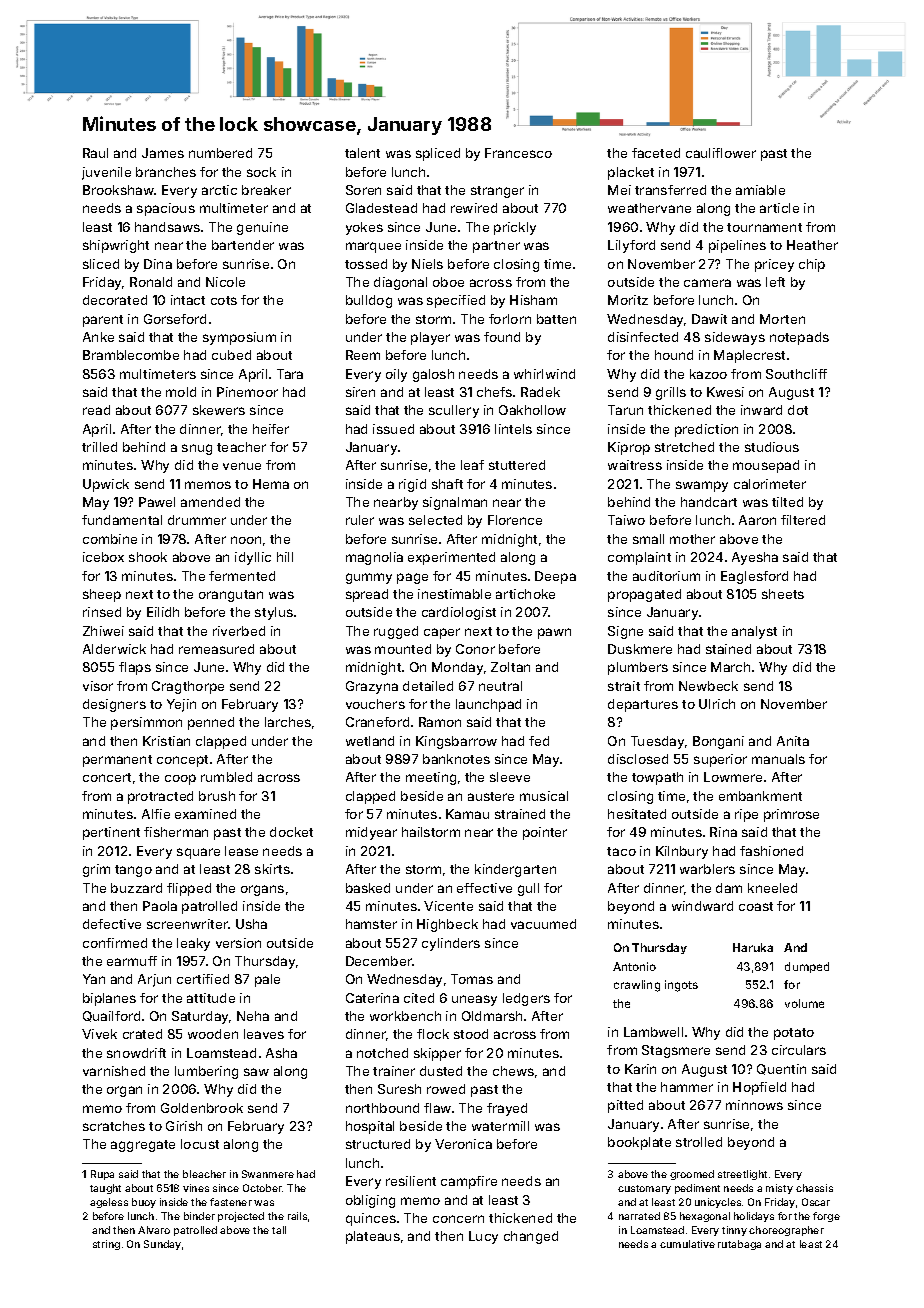 The width and height of the document is (924, 1308). Describe the element at coordinates (812, 245) in the document. I see `Heather` at that location.
